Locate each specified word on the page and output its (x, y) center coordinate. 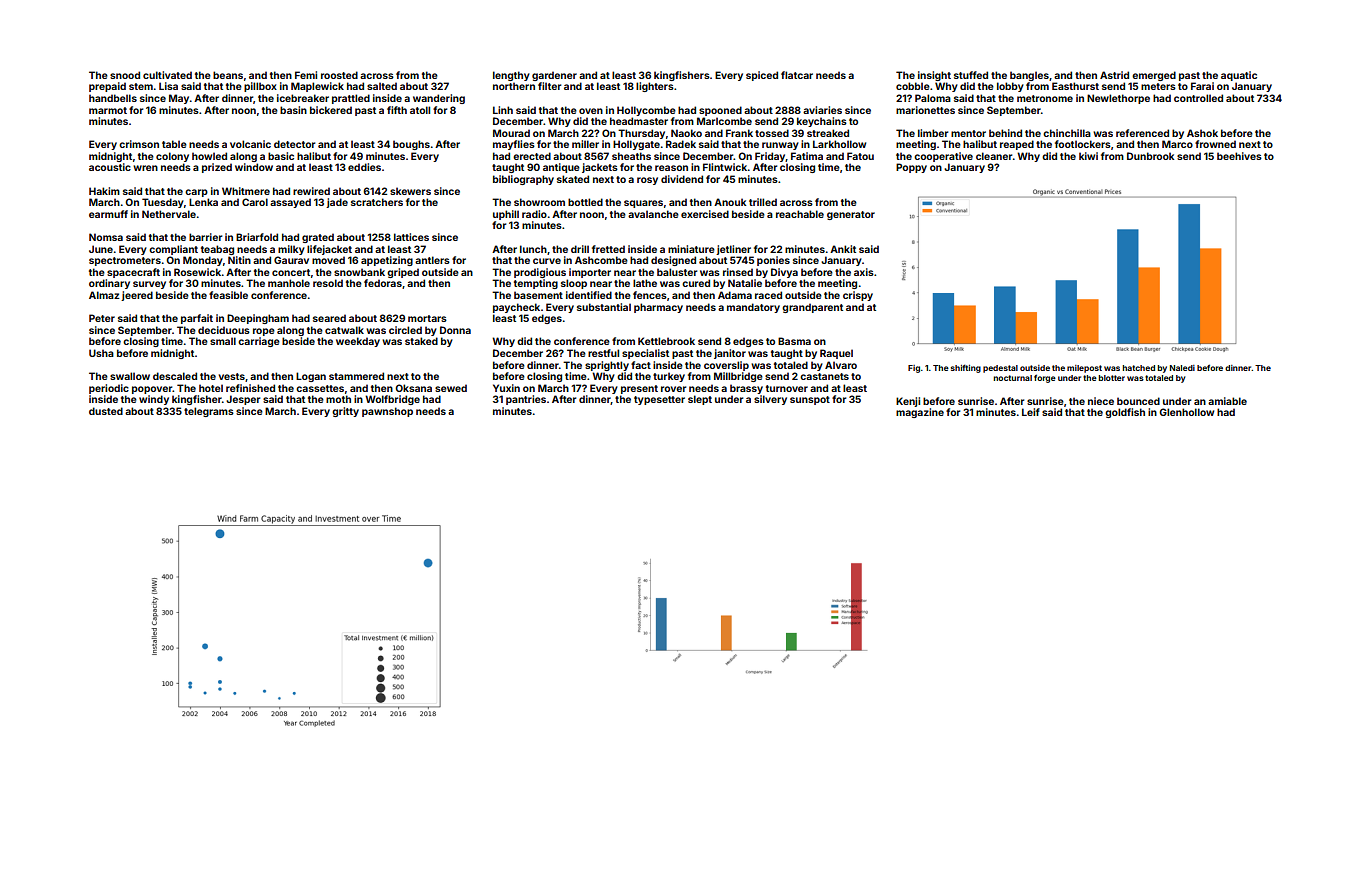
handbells (113, 98)
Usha (101, 353)
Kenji (908, 402)
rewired (311, 191)
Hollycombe (646, 111)
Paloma (933, 98)
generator (851, 215)
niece (1101, 401)
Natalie (745, 283)
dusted (106, 411)
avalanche (653, 214)
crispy (858, 296)
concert (291, 272)
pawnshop (387, 412)
